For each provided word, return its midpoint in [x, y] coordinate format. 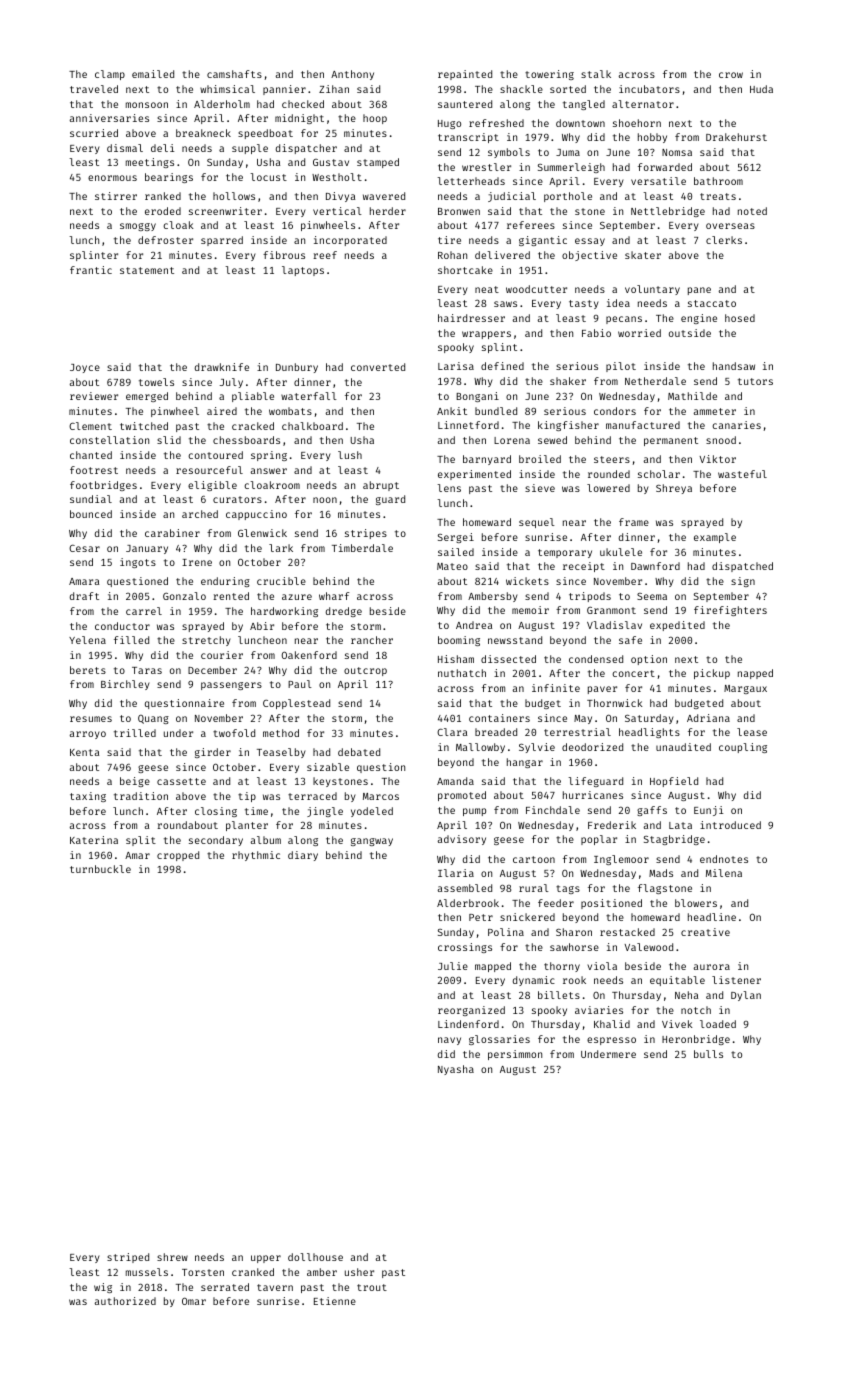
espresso [611, 1041]
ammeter [715, 411]
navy [449, 1041]
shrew [172, 1257]
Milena [724, 873]
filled [131, 640]
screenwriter [225, 211]
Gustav [331, 162]
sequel [537, 523]
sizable [328, 767]
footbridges [103, 486]
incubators [649, 89]
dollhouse [315, 1257]
